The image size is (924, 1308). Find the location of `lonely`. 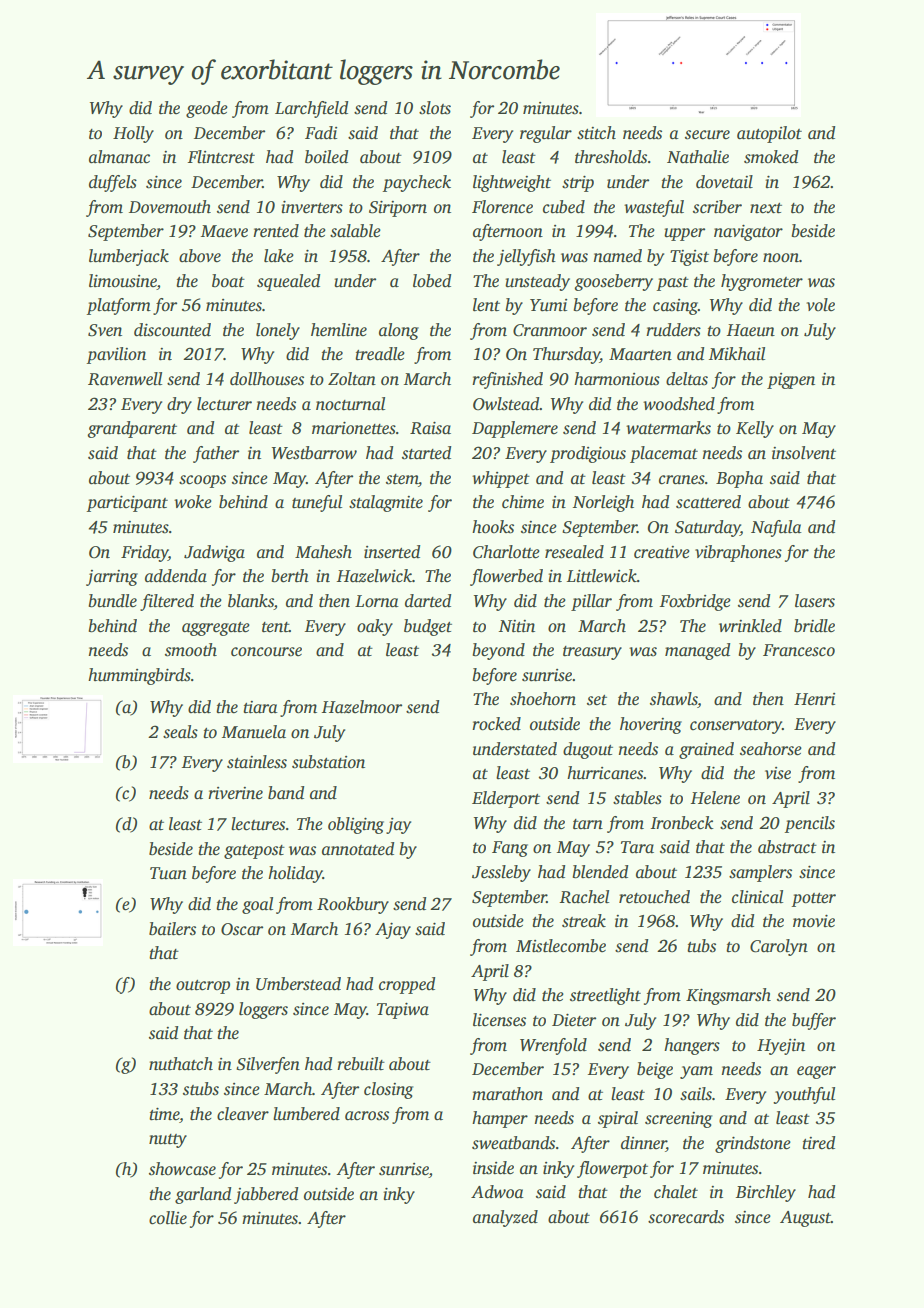

lonely is located at coordinates (278, 331).
